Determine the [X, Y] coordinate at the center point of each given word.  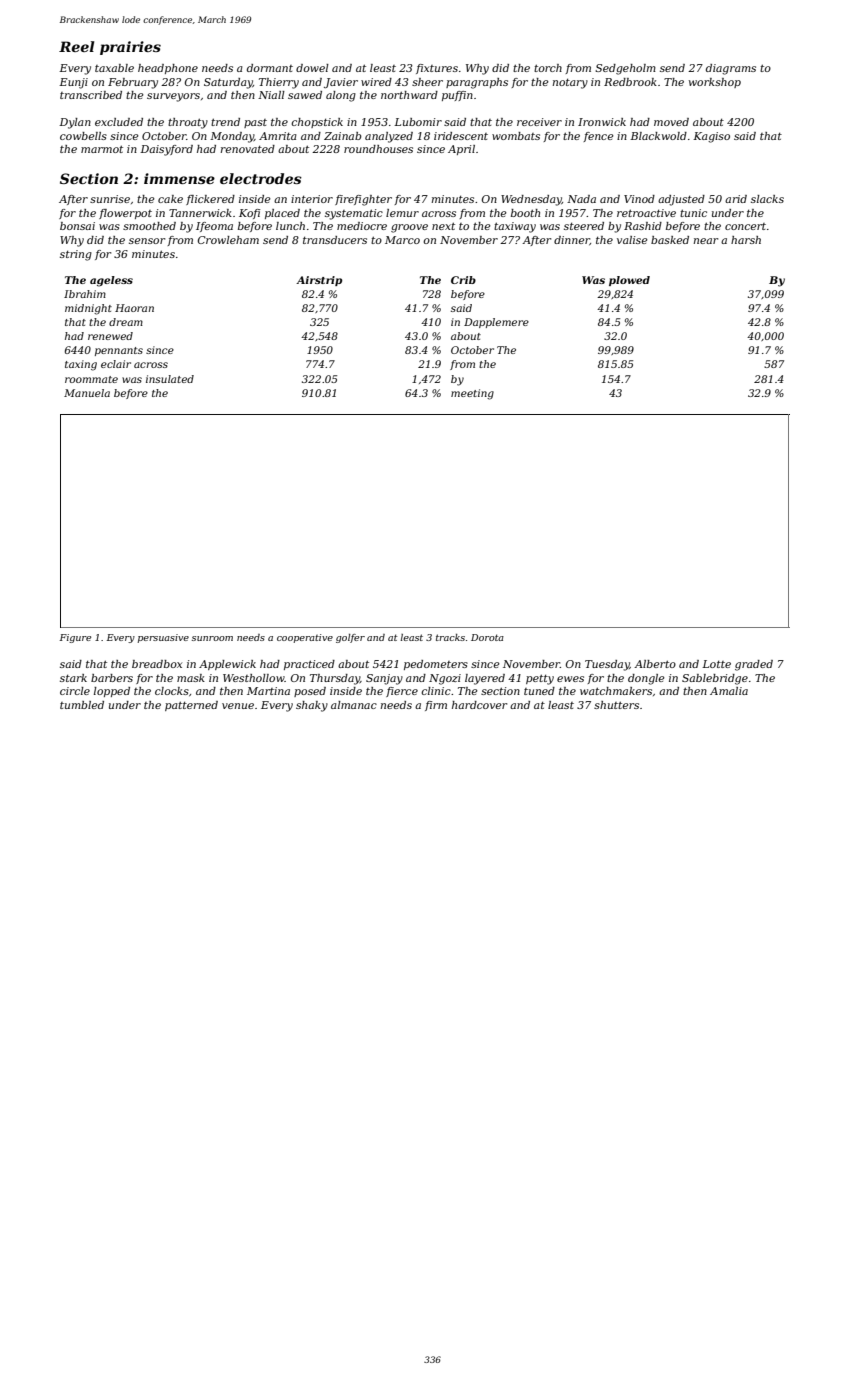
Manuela [87, 393]
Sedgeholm [625, 69]
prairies [130, 48]
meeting [472, 394]
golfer [350, 638]
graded [754, 665]
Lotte [716, 664]
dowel [312, 68]
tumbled [82, 705]
